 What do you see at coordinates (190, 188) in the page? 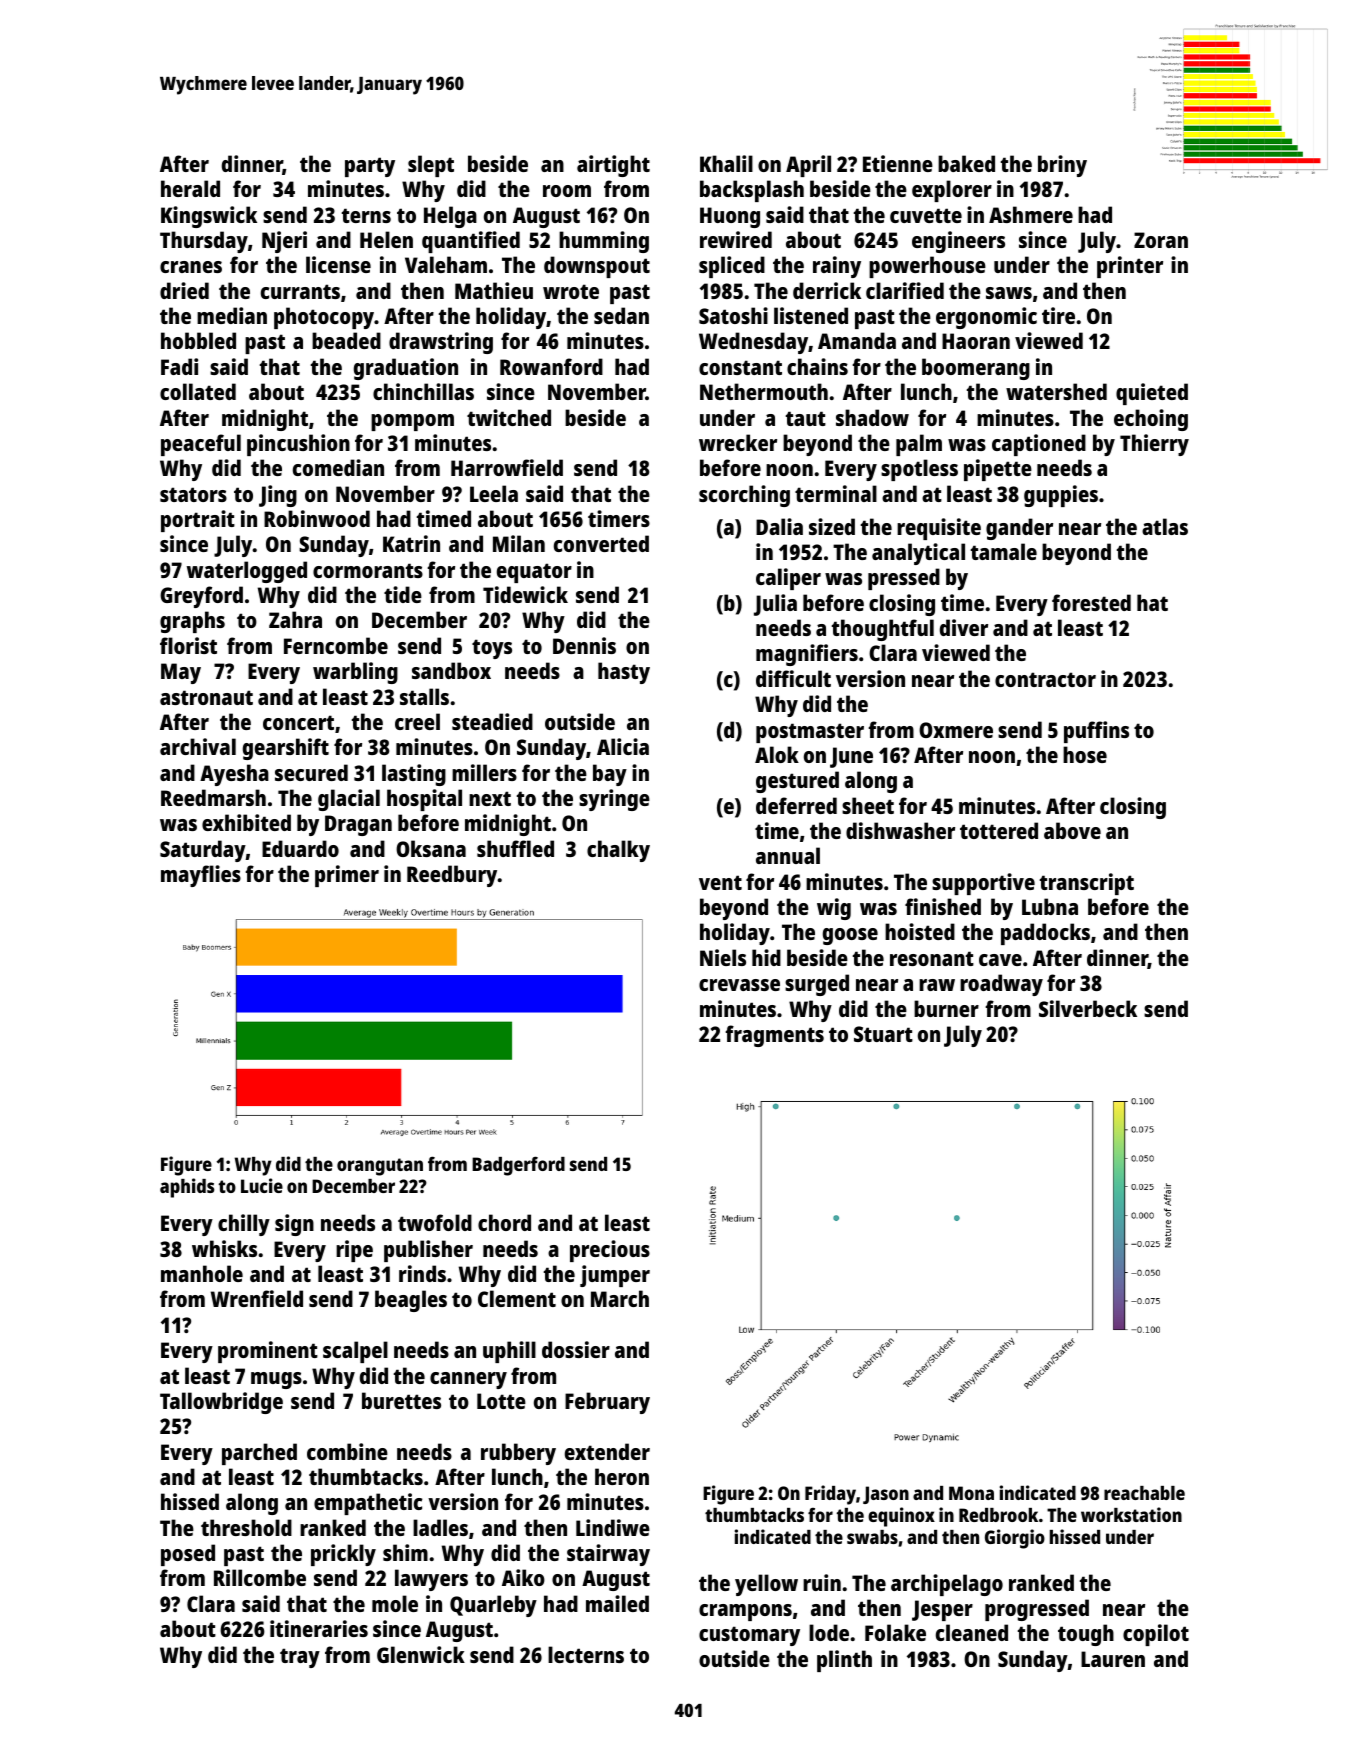
I see `herald` at bounding box center [190, 188].
